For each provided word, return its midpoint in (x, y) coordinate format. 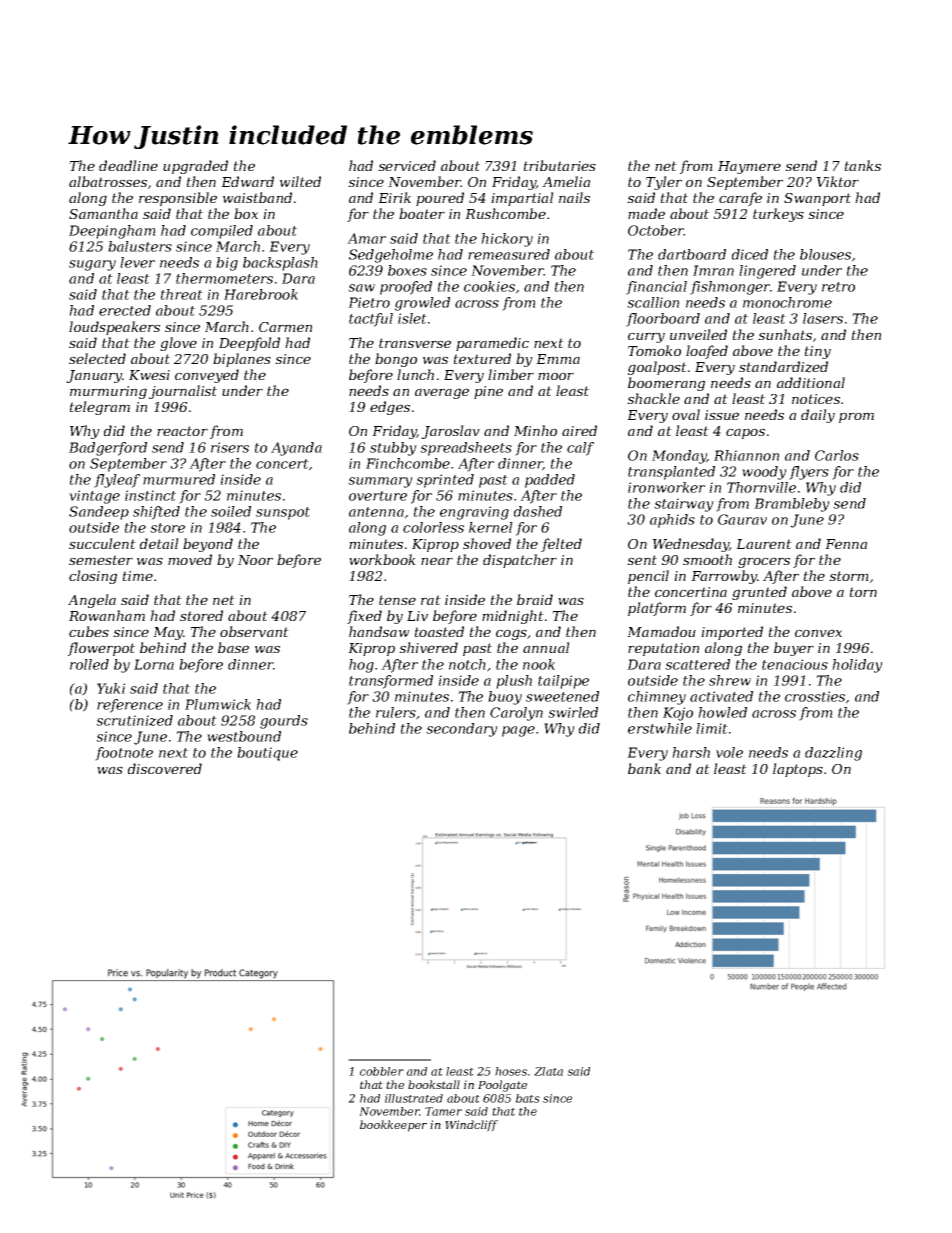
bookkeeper (393, 1126)
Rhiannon (746, 455)
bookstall (434, 1084)
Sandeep (99, 513)
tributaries (560, 165)
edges (390, 408)
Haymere (749, 167)
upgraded (195, 167)
